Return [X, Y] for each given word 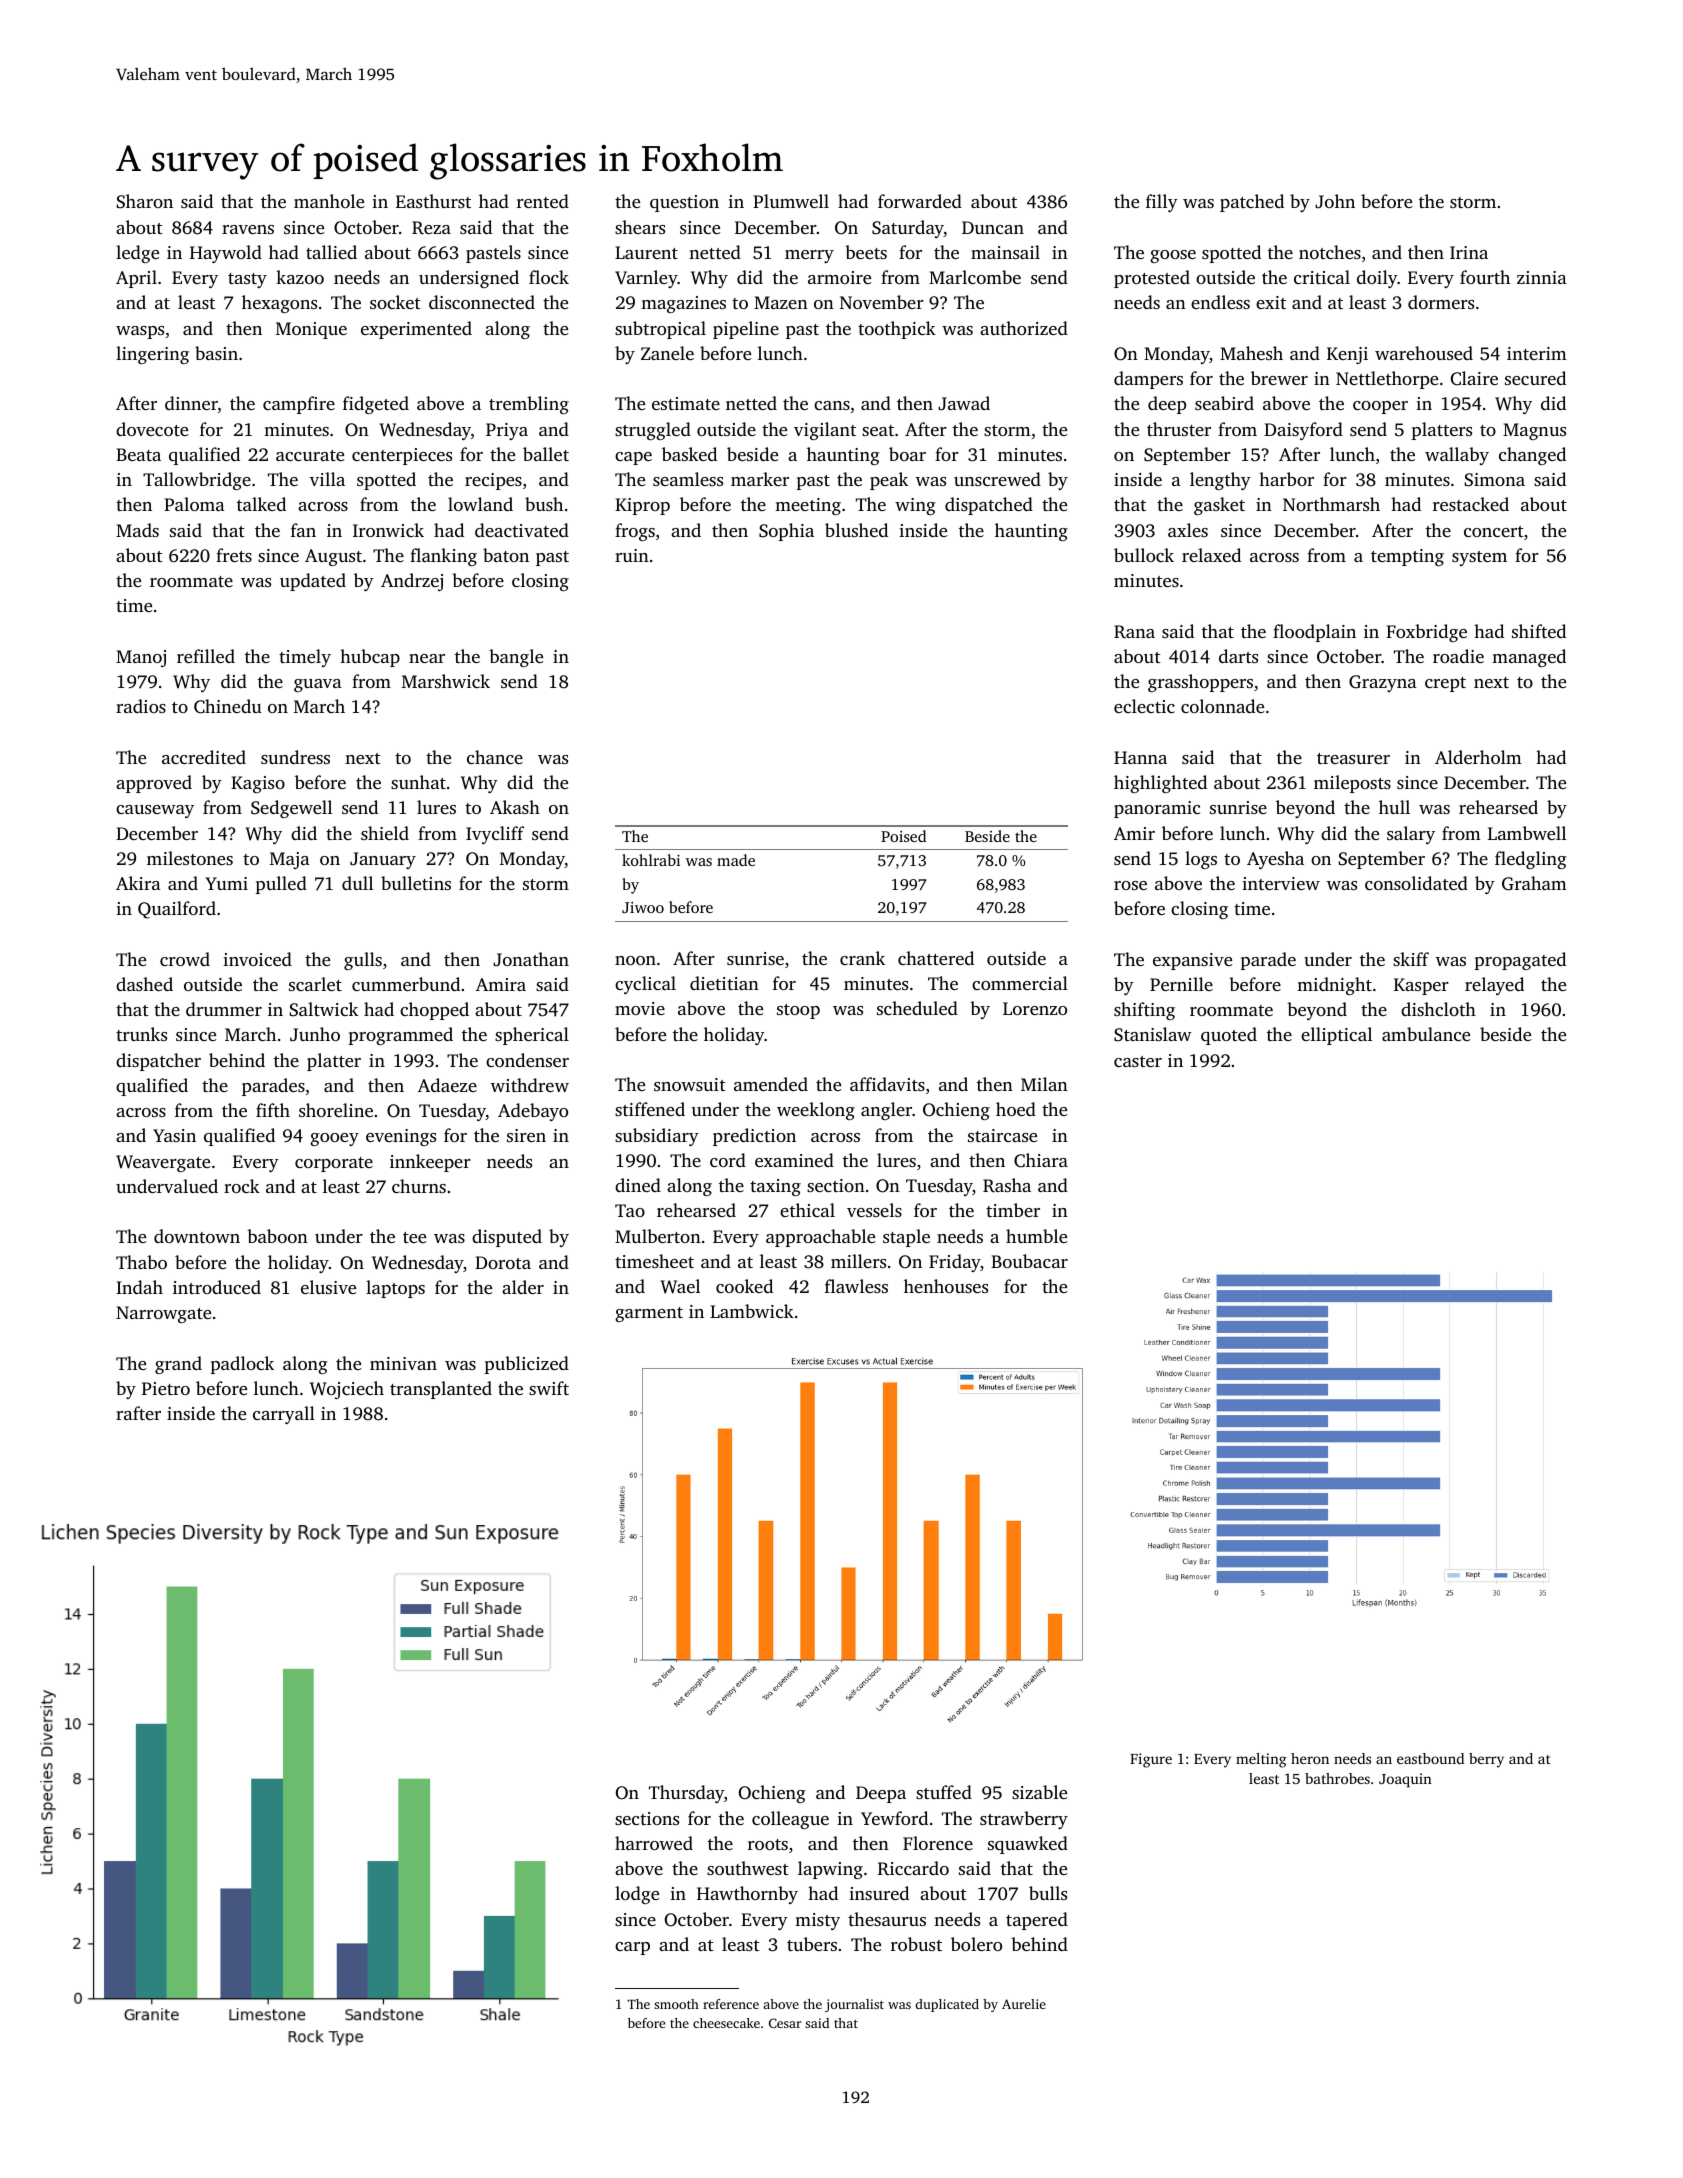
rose [1130, 885]
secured [1535, 378]
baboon [277, 1236]
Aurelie [1024, 2004]
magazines [683, 304]
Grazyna [1383, 683]
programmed [401, 1036]
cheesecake [726, 2023]
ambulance [1426, 1034]
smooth [676, 2004]
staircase [1002, 1135]
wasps [140, 332]
